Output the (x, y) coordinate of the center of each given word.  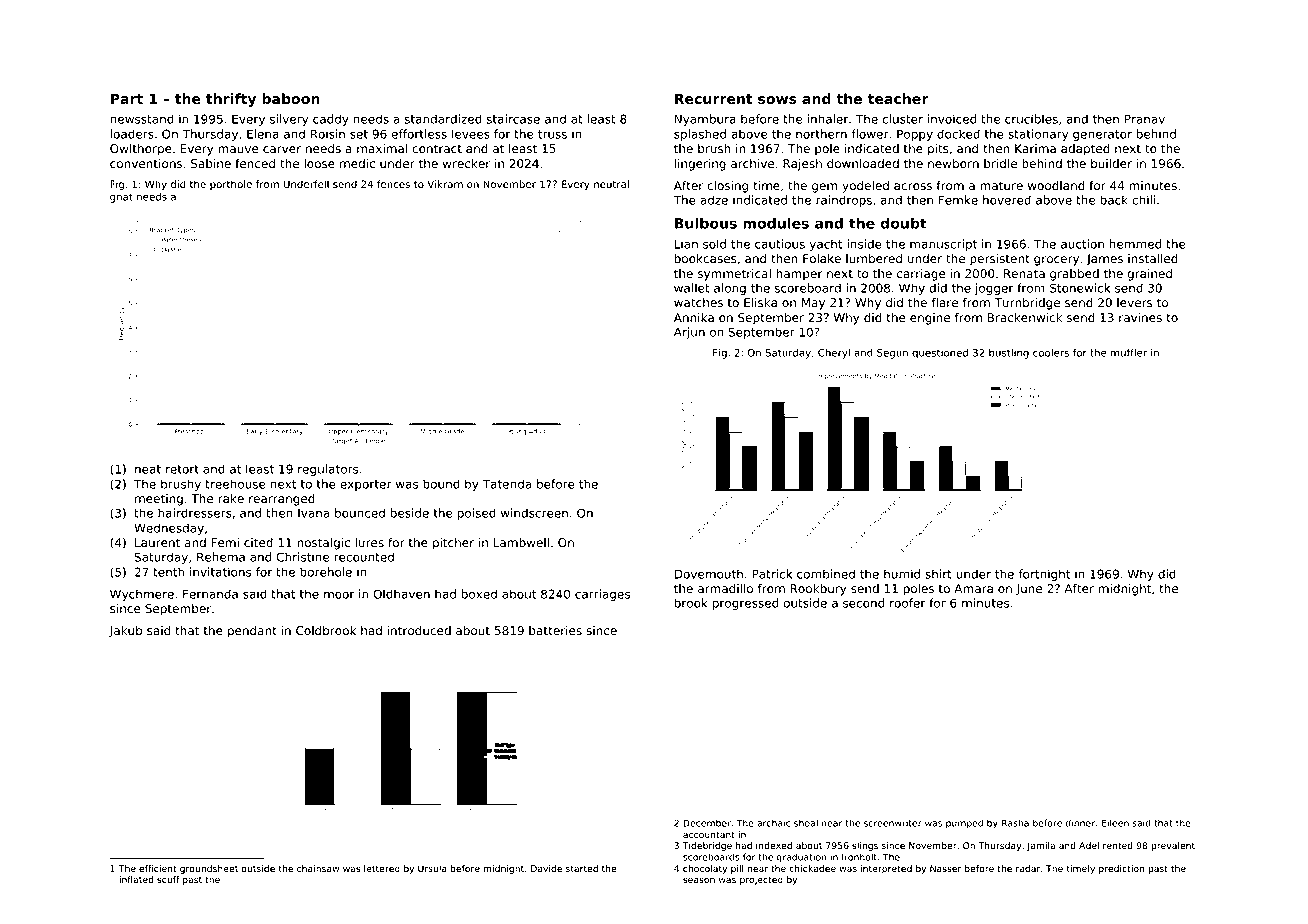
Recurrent (714, 98)
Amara (973, 588)
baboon (291, 98)
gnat (121, 198)
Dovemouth (708, 574)
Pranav (1144, 119)
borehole (326, 572)
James (1105, 260)
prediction (1122, 869)
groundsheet (209, 869)
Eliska (760, 303)
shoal (806, 823)
